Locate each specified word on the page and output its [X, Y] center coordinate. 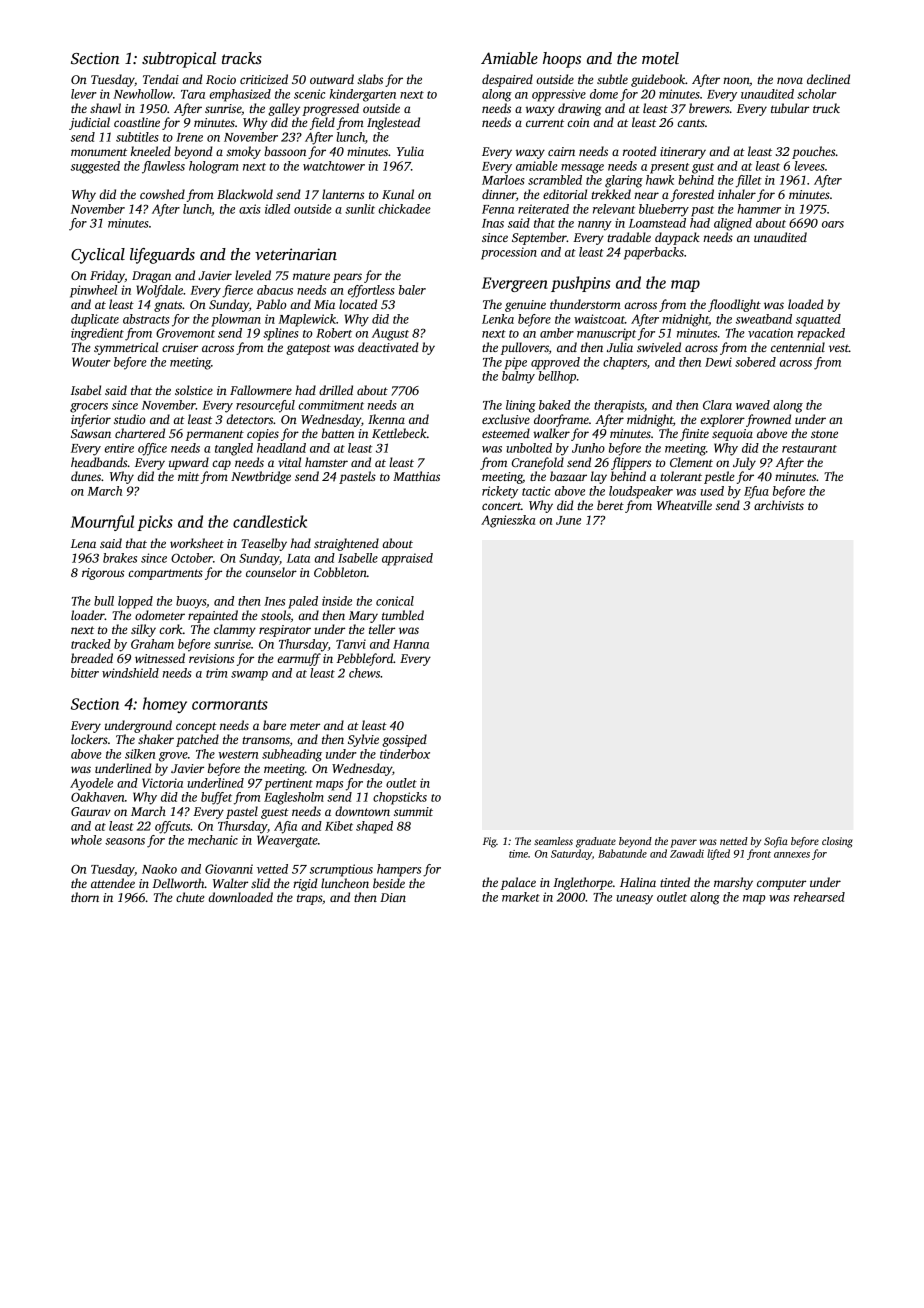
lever [84, 94]
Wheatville [684, 505]
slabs [370, 79]
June [568, 520]
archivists [779, 505]
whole [86, 840]
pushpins [581, 284]
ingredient [97, 334]
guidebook [658, 80]
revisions [211, 658]
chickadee [404, 209]
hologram [214, 167]
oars [833, 224]
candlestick [270, 521]
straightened [346, 544]
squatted [818, 320]
